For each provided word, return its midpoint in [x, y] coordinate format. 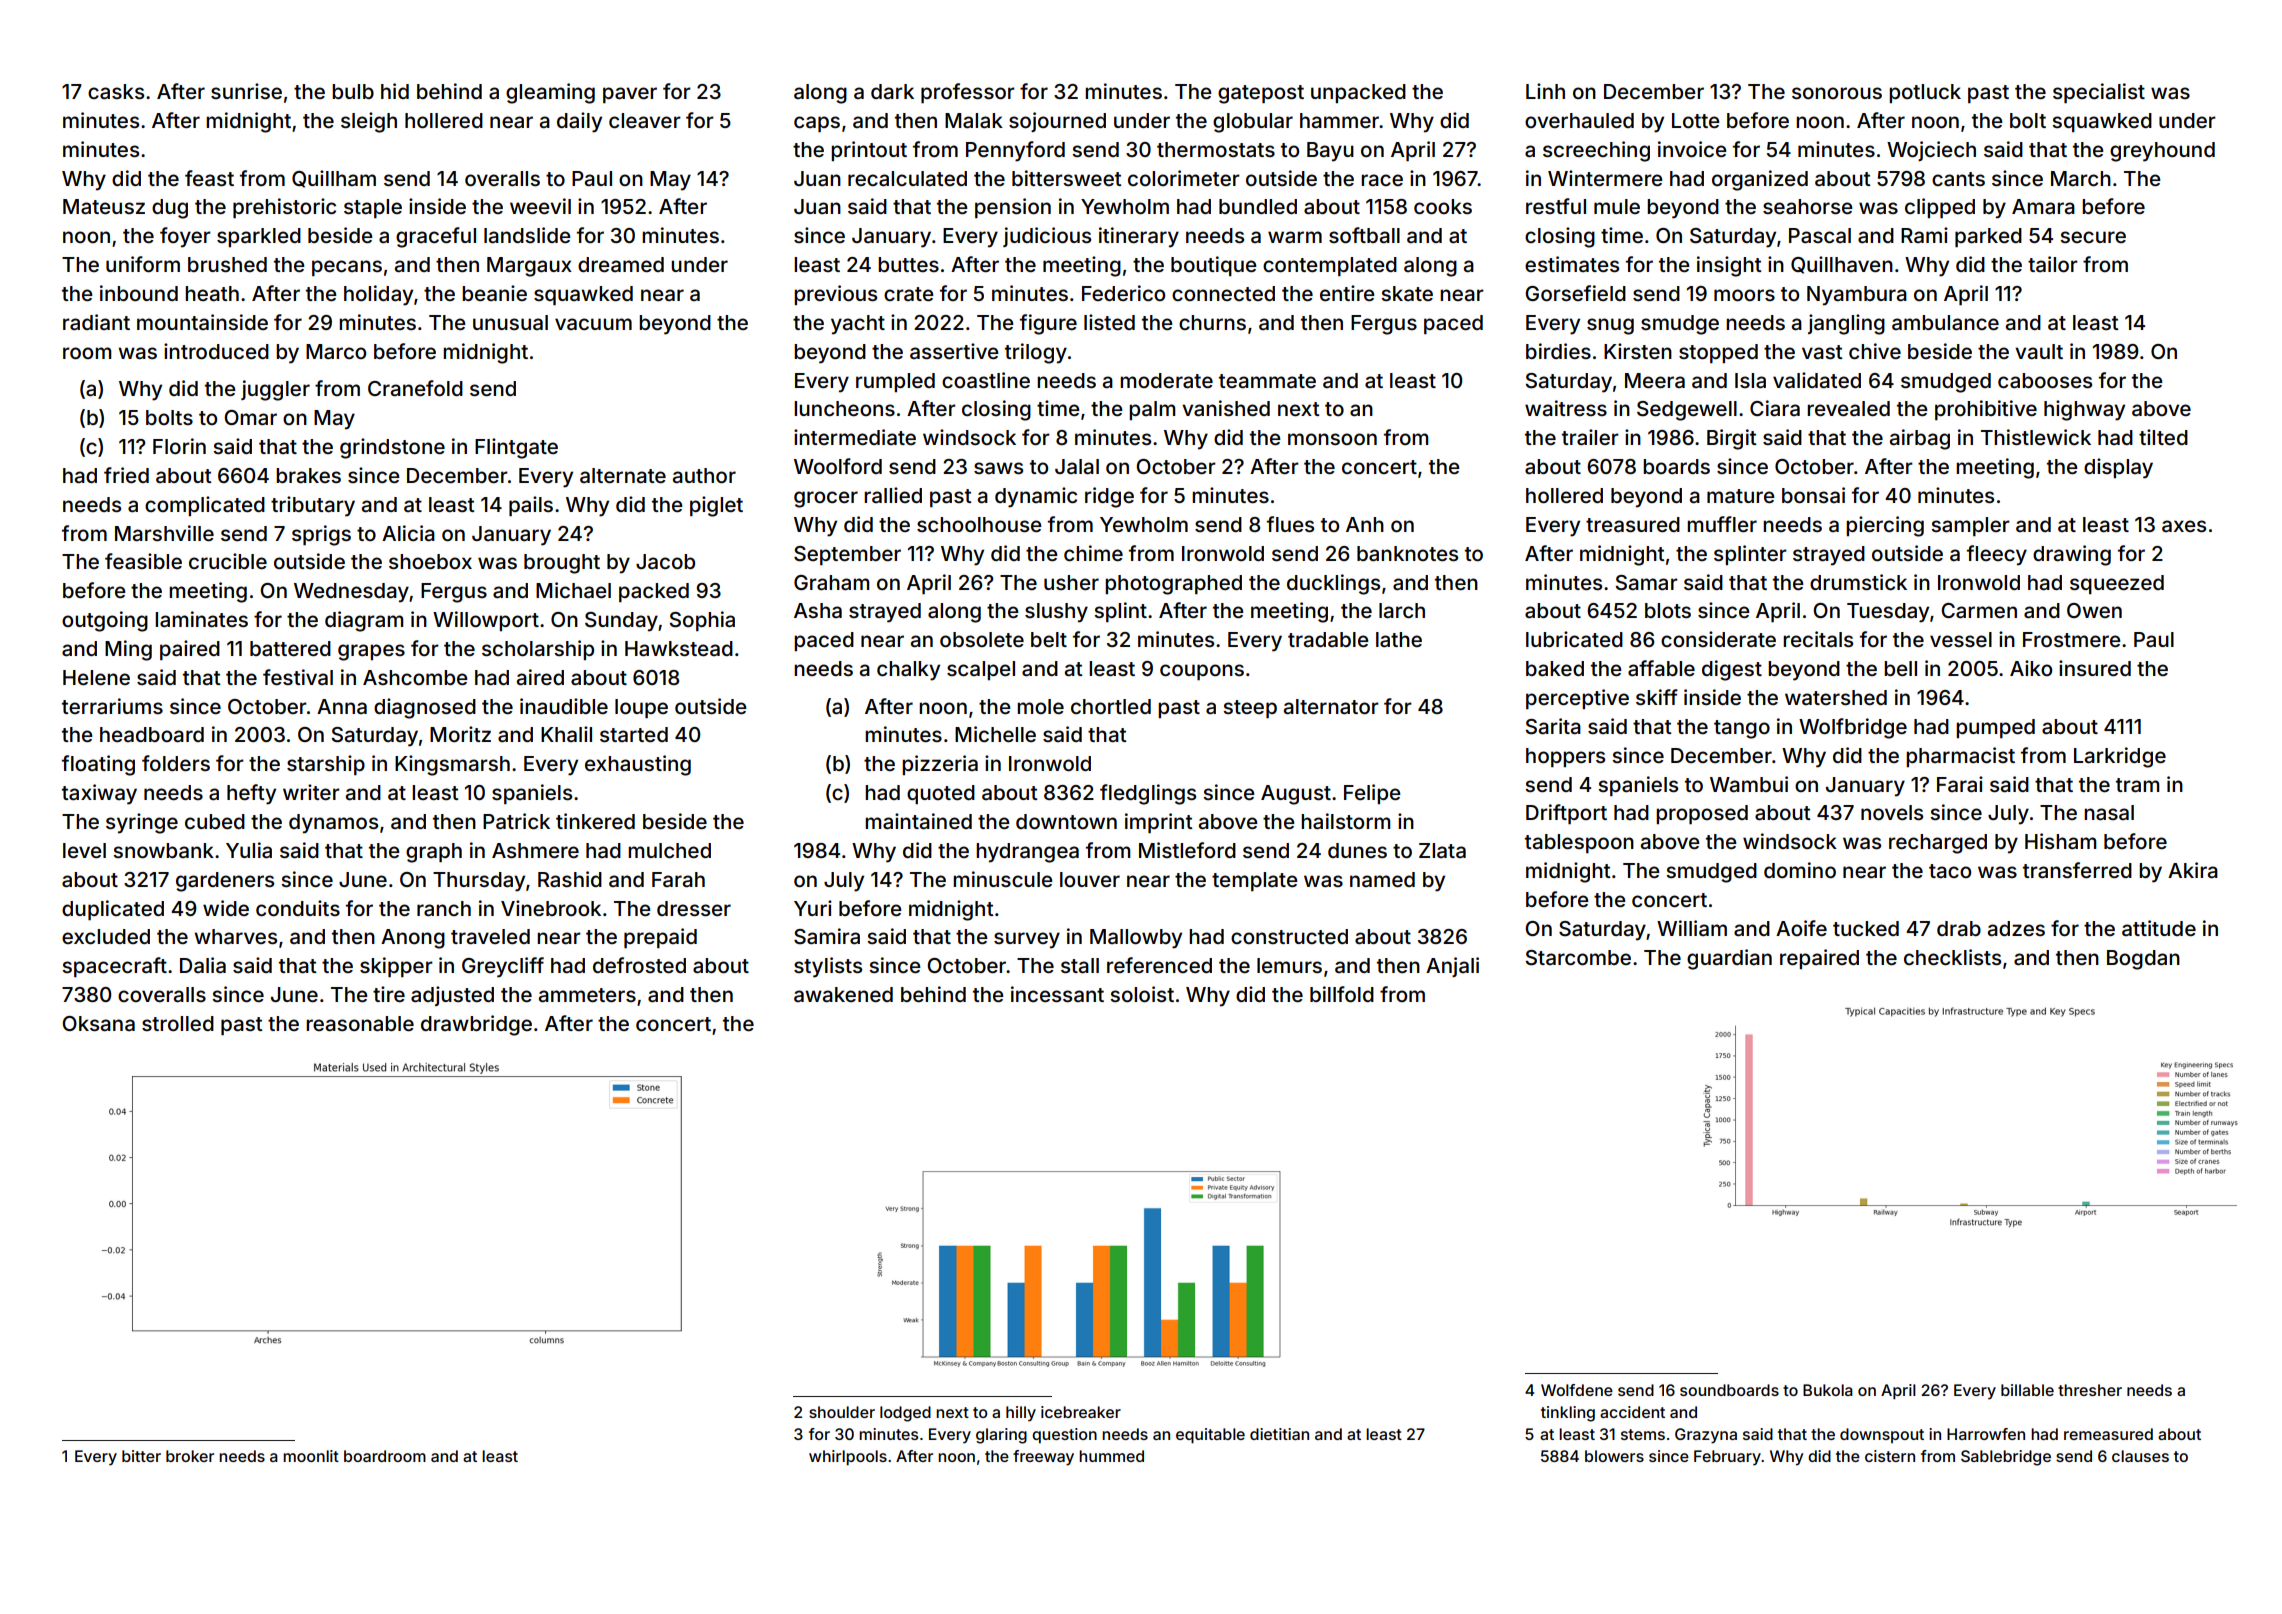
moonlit [311, 1456]
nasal [2109, 812]
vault [2039, 351]
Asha [818, 610]
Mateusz [104, 206]
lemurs [1289, 965]
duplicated [113, 910]
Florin [179, 446]
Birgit [1732, 439]
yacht [858, 325]
